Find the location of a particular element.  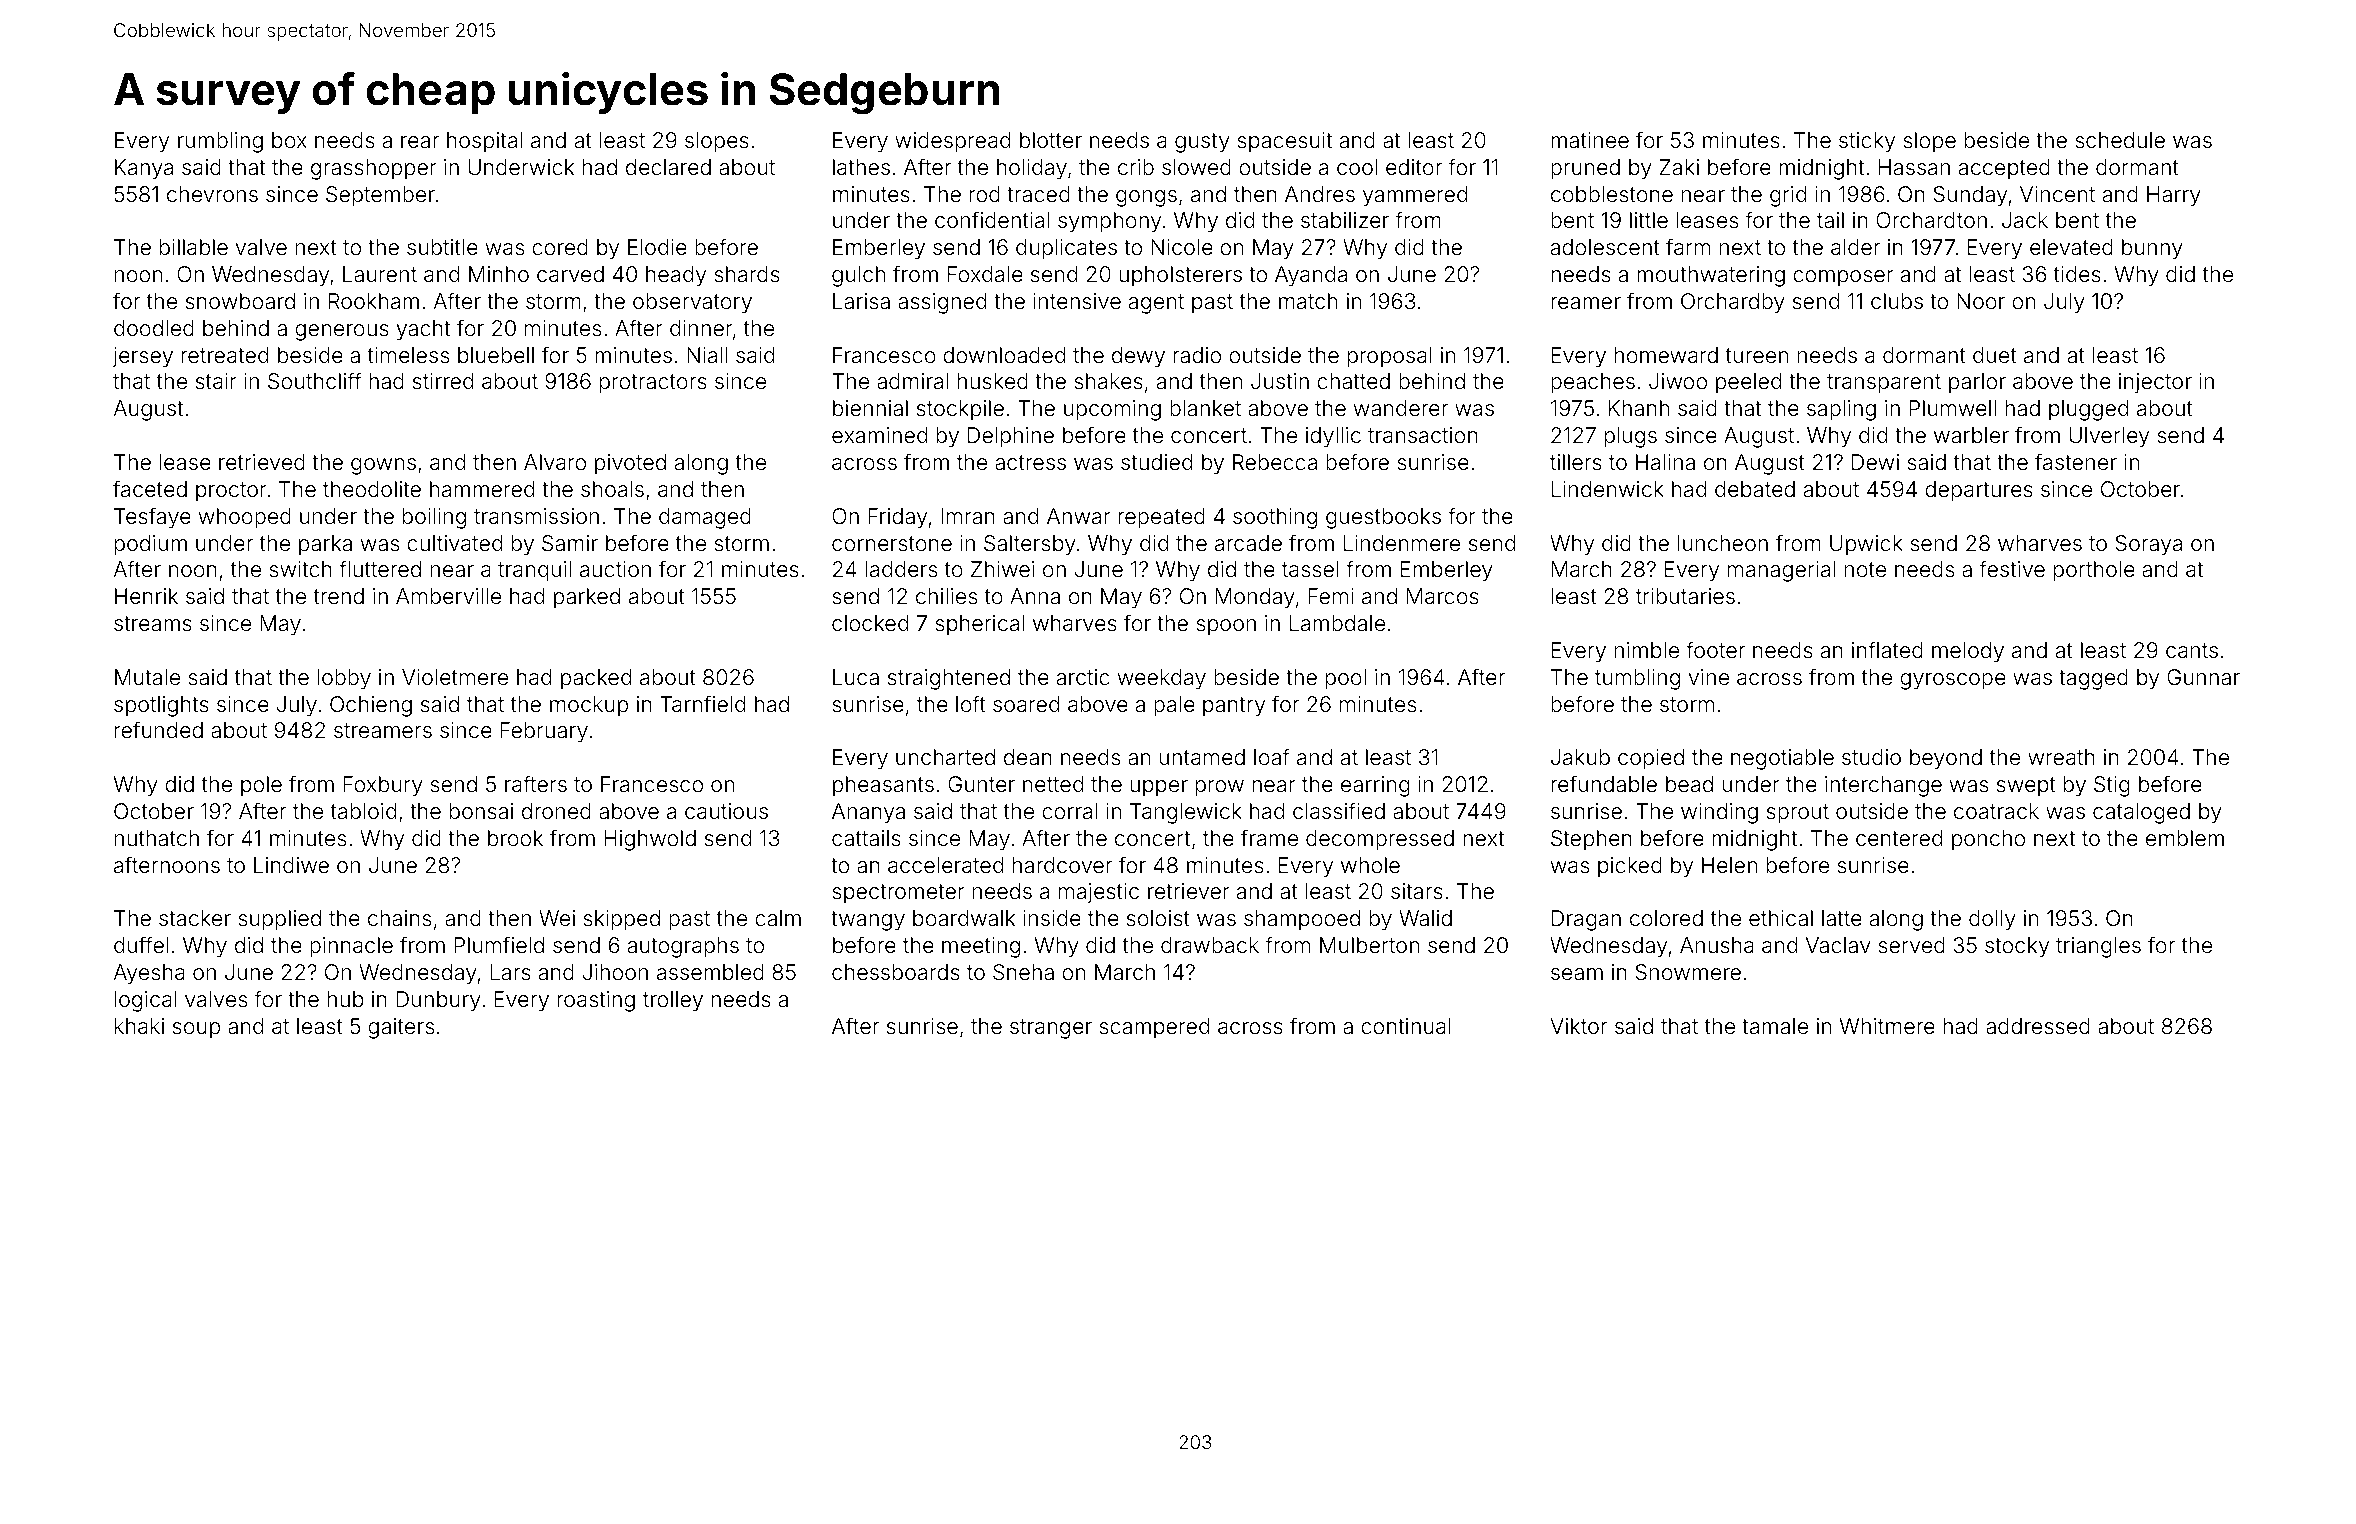

Nicole is located at coordinates (1182, 247).
